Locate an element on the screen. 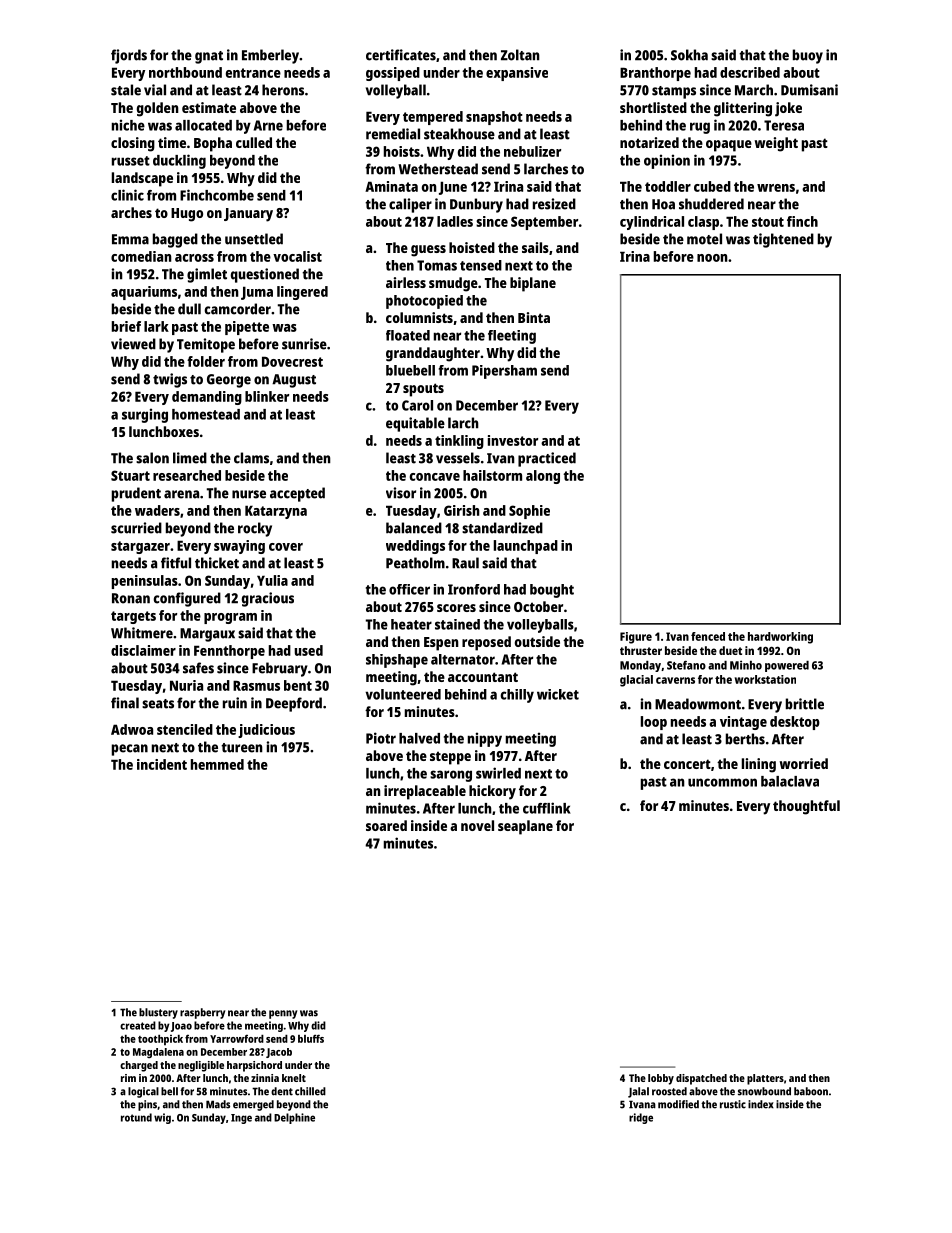 The height and width of the screenshot is (1233, 952). bought is located at coordinates (552, 591).
